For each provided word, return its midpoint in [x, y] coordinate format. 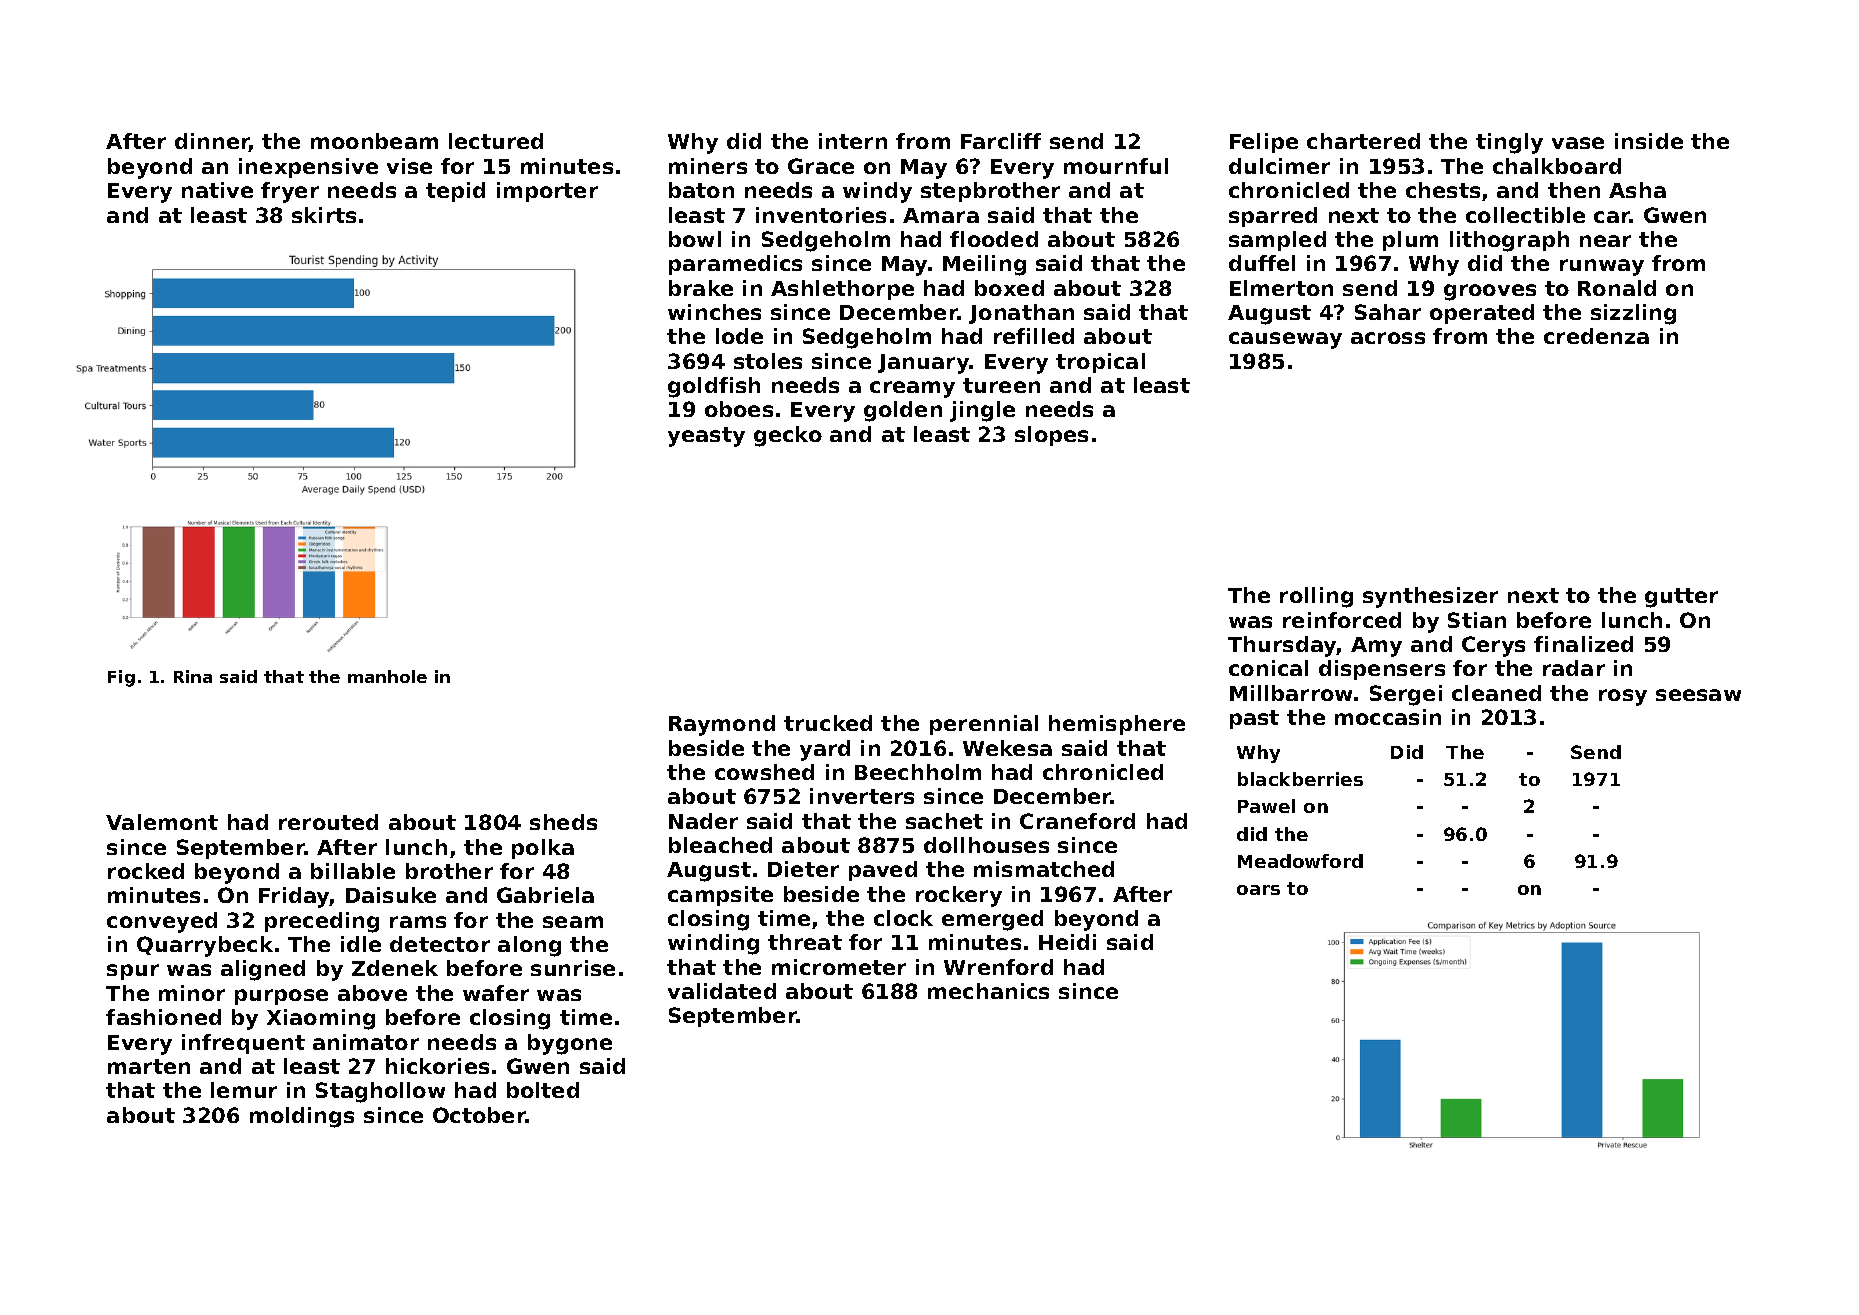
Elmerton [1281, 288]
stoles [768, 361]
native [217, 190]
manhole [387, 676]
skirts [324, 215]
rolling [1316, 597]
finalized [1583, 644]
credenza [1596, 336]
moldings [302, 1117]
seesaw [1698, 695]
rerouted [328, 822]
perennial [984, 725]
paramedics [735, 265]
